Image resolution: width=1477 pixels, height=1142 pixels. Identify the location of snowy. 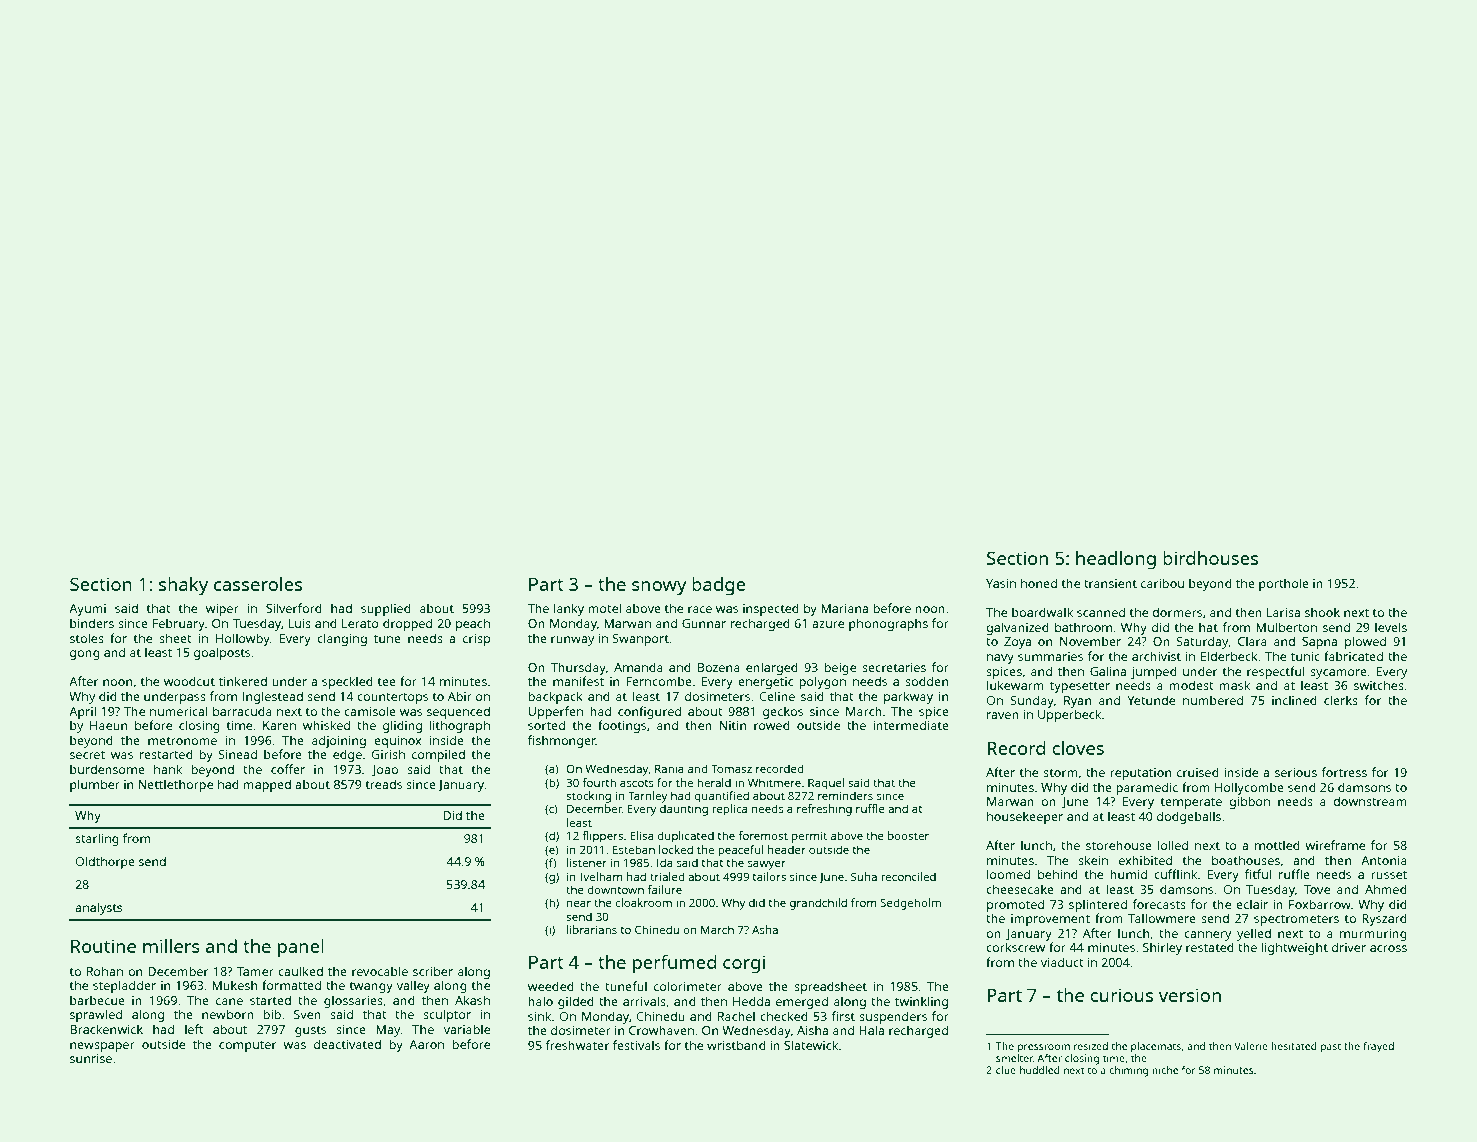
(659, 588).
